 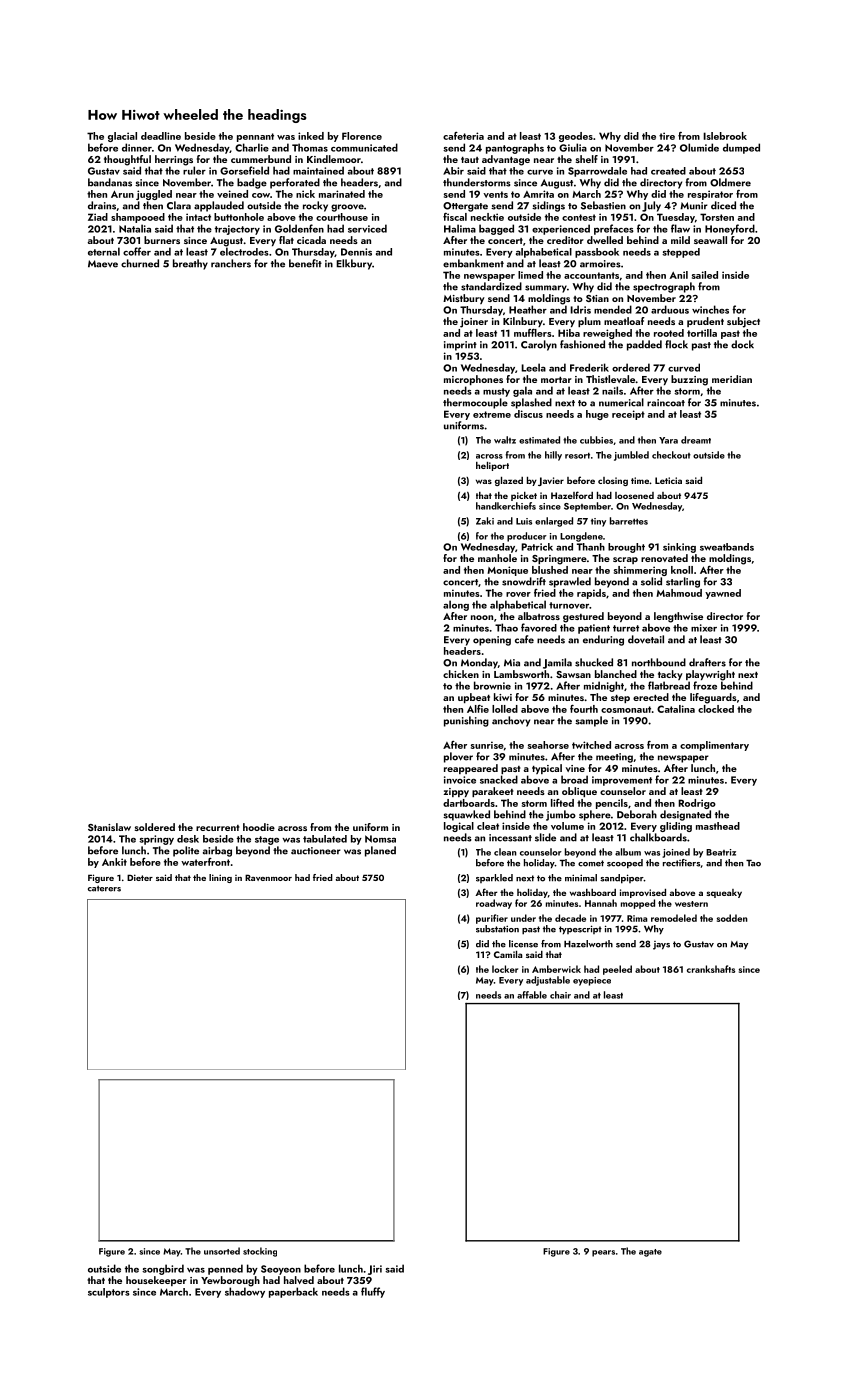 I want to click on sculptors, so click(x=109, y=1293).
